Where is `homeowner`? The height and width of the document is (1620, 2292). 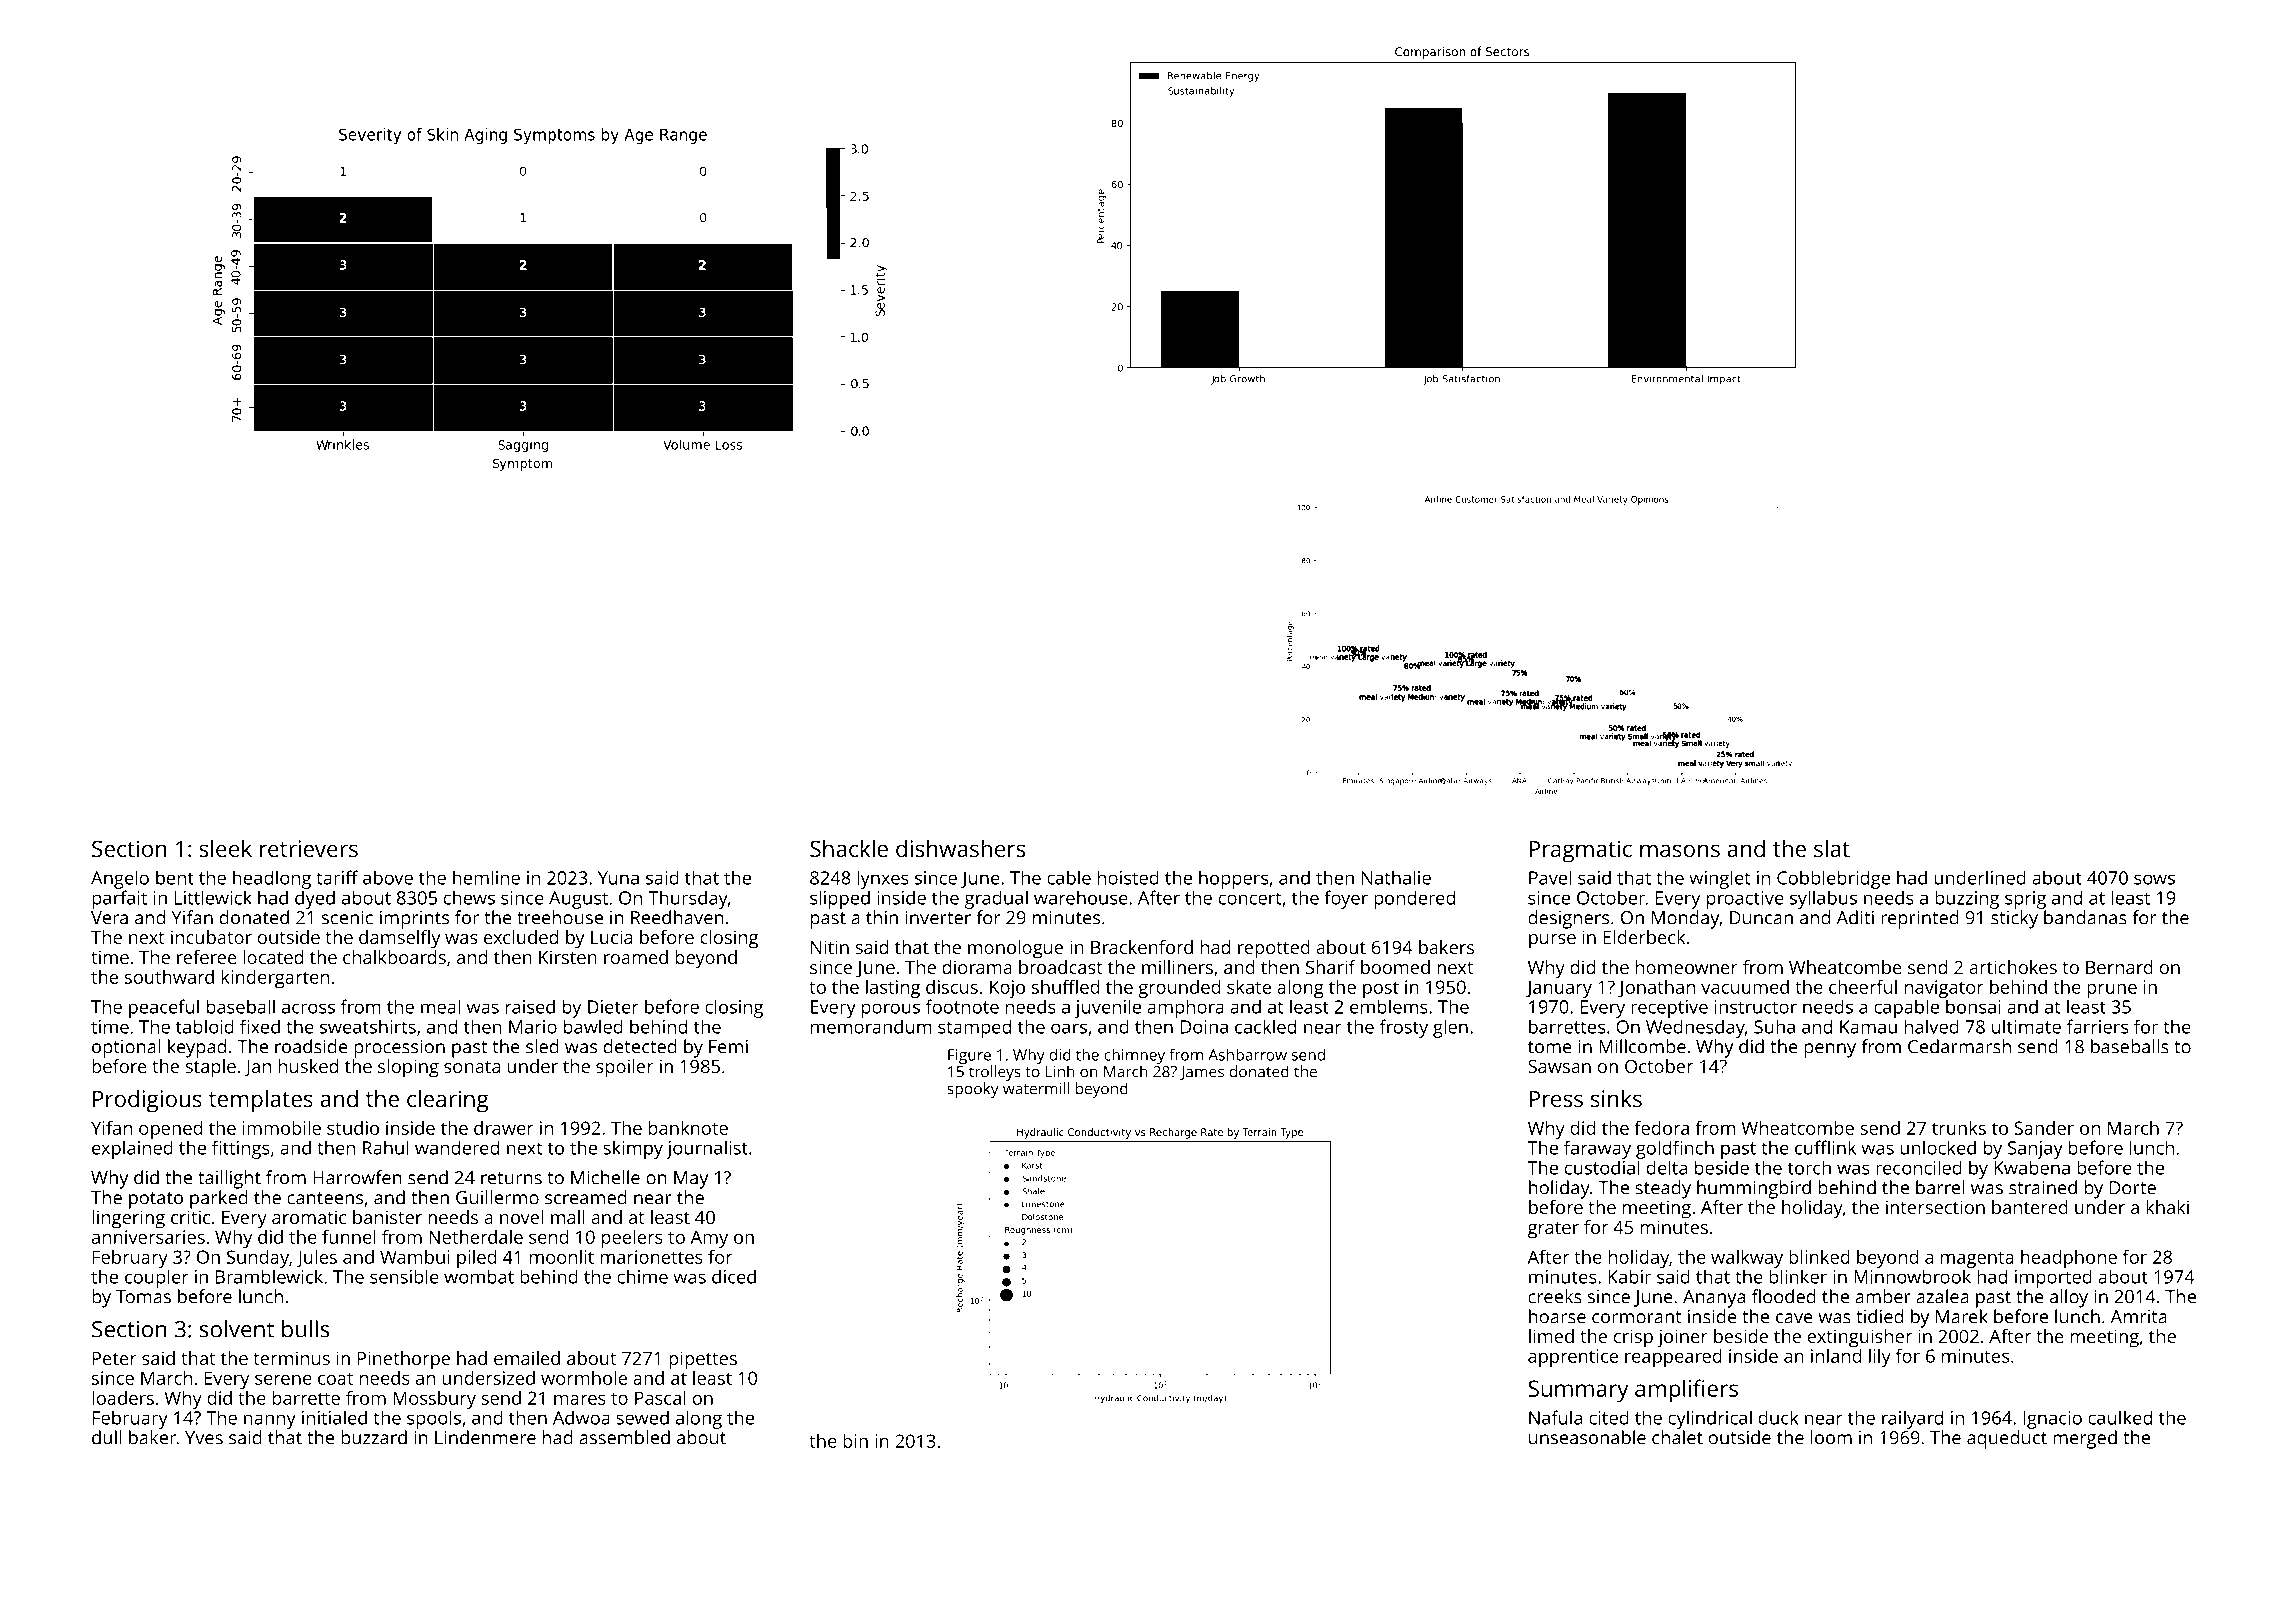
homeowner is located at coordinates (1687, 967).
